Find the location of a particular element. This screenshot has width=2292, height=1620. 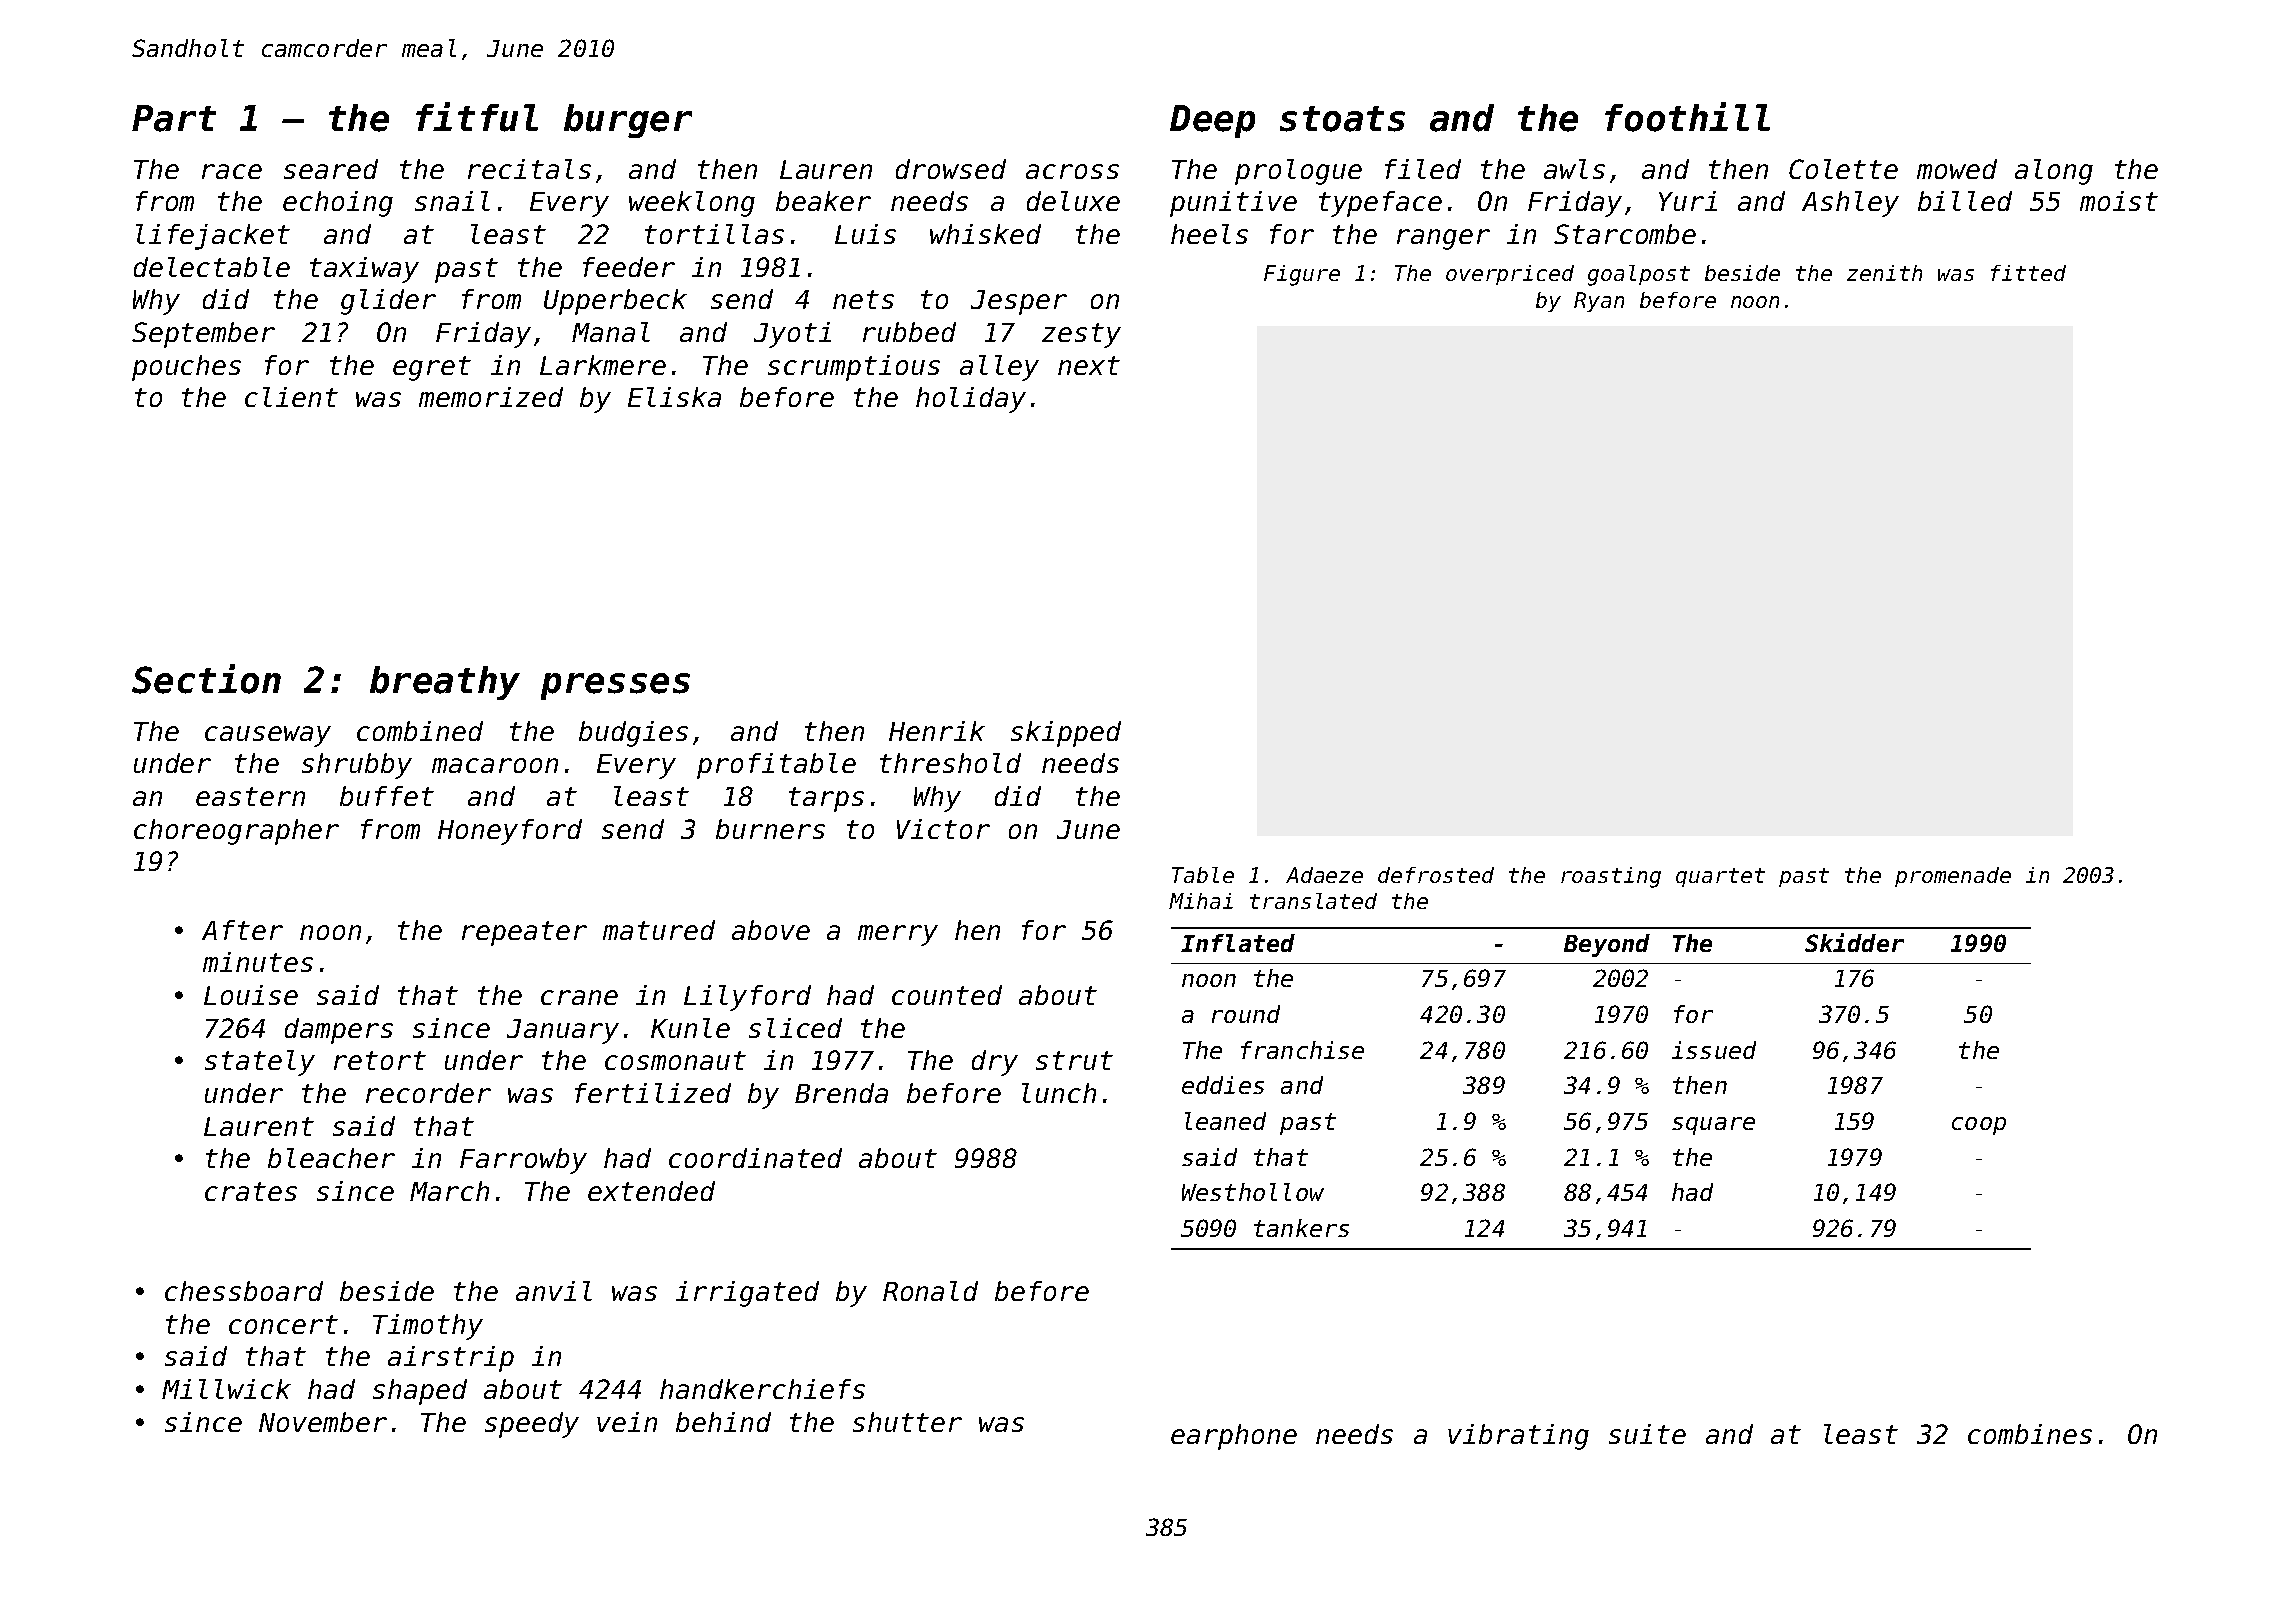

promenade is located at coordinates (1953, 877).
